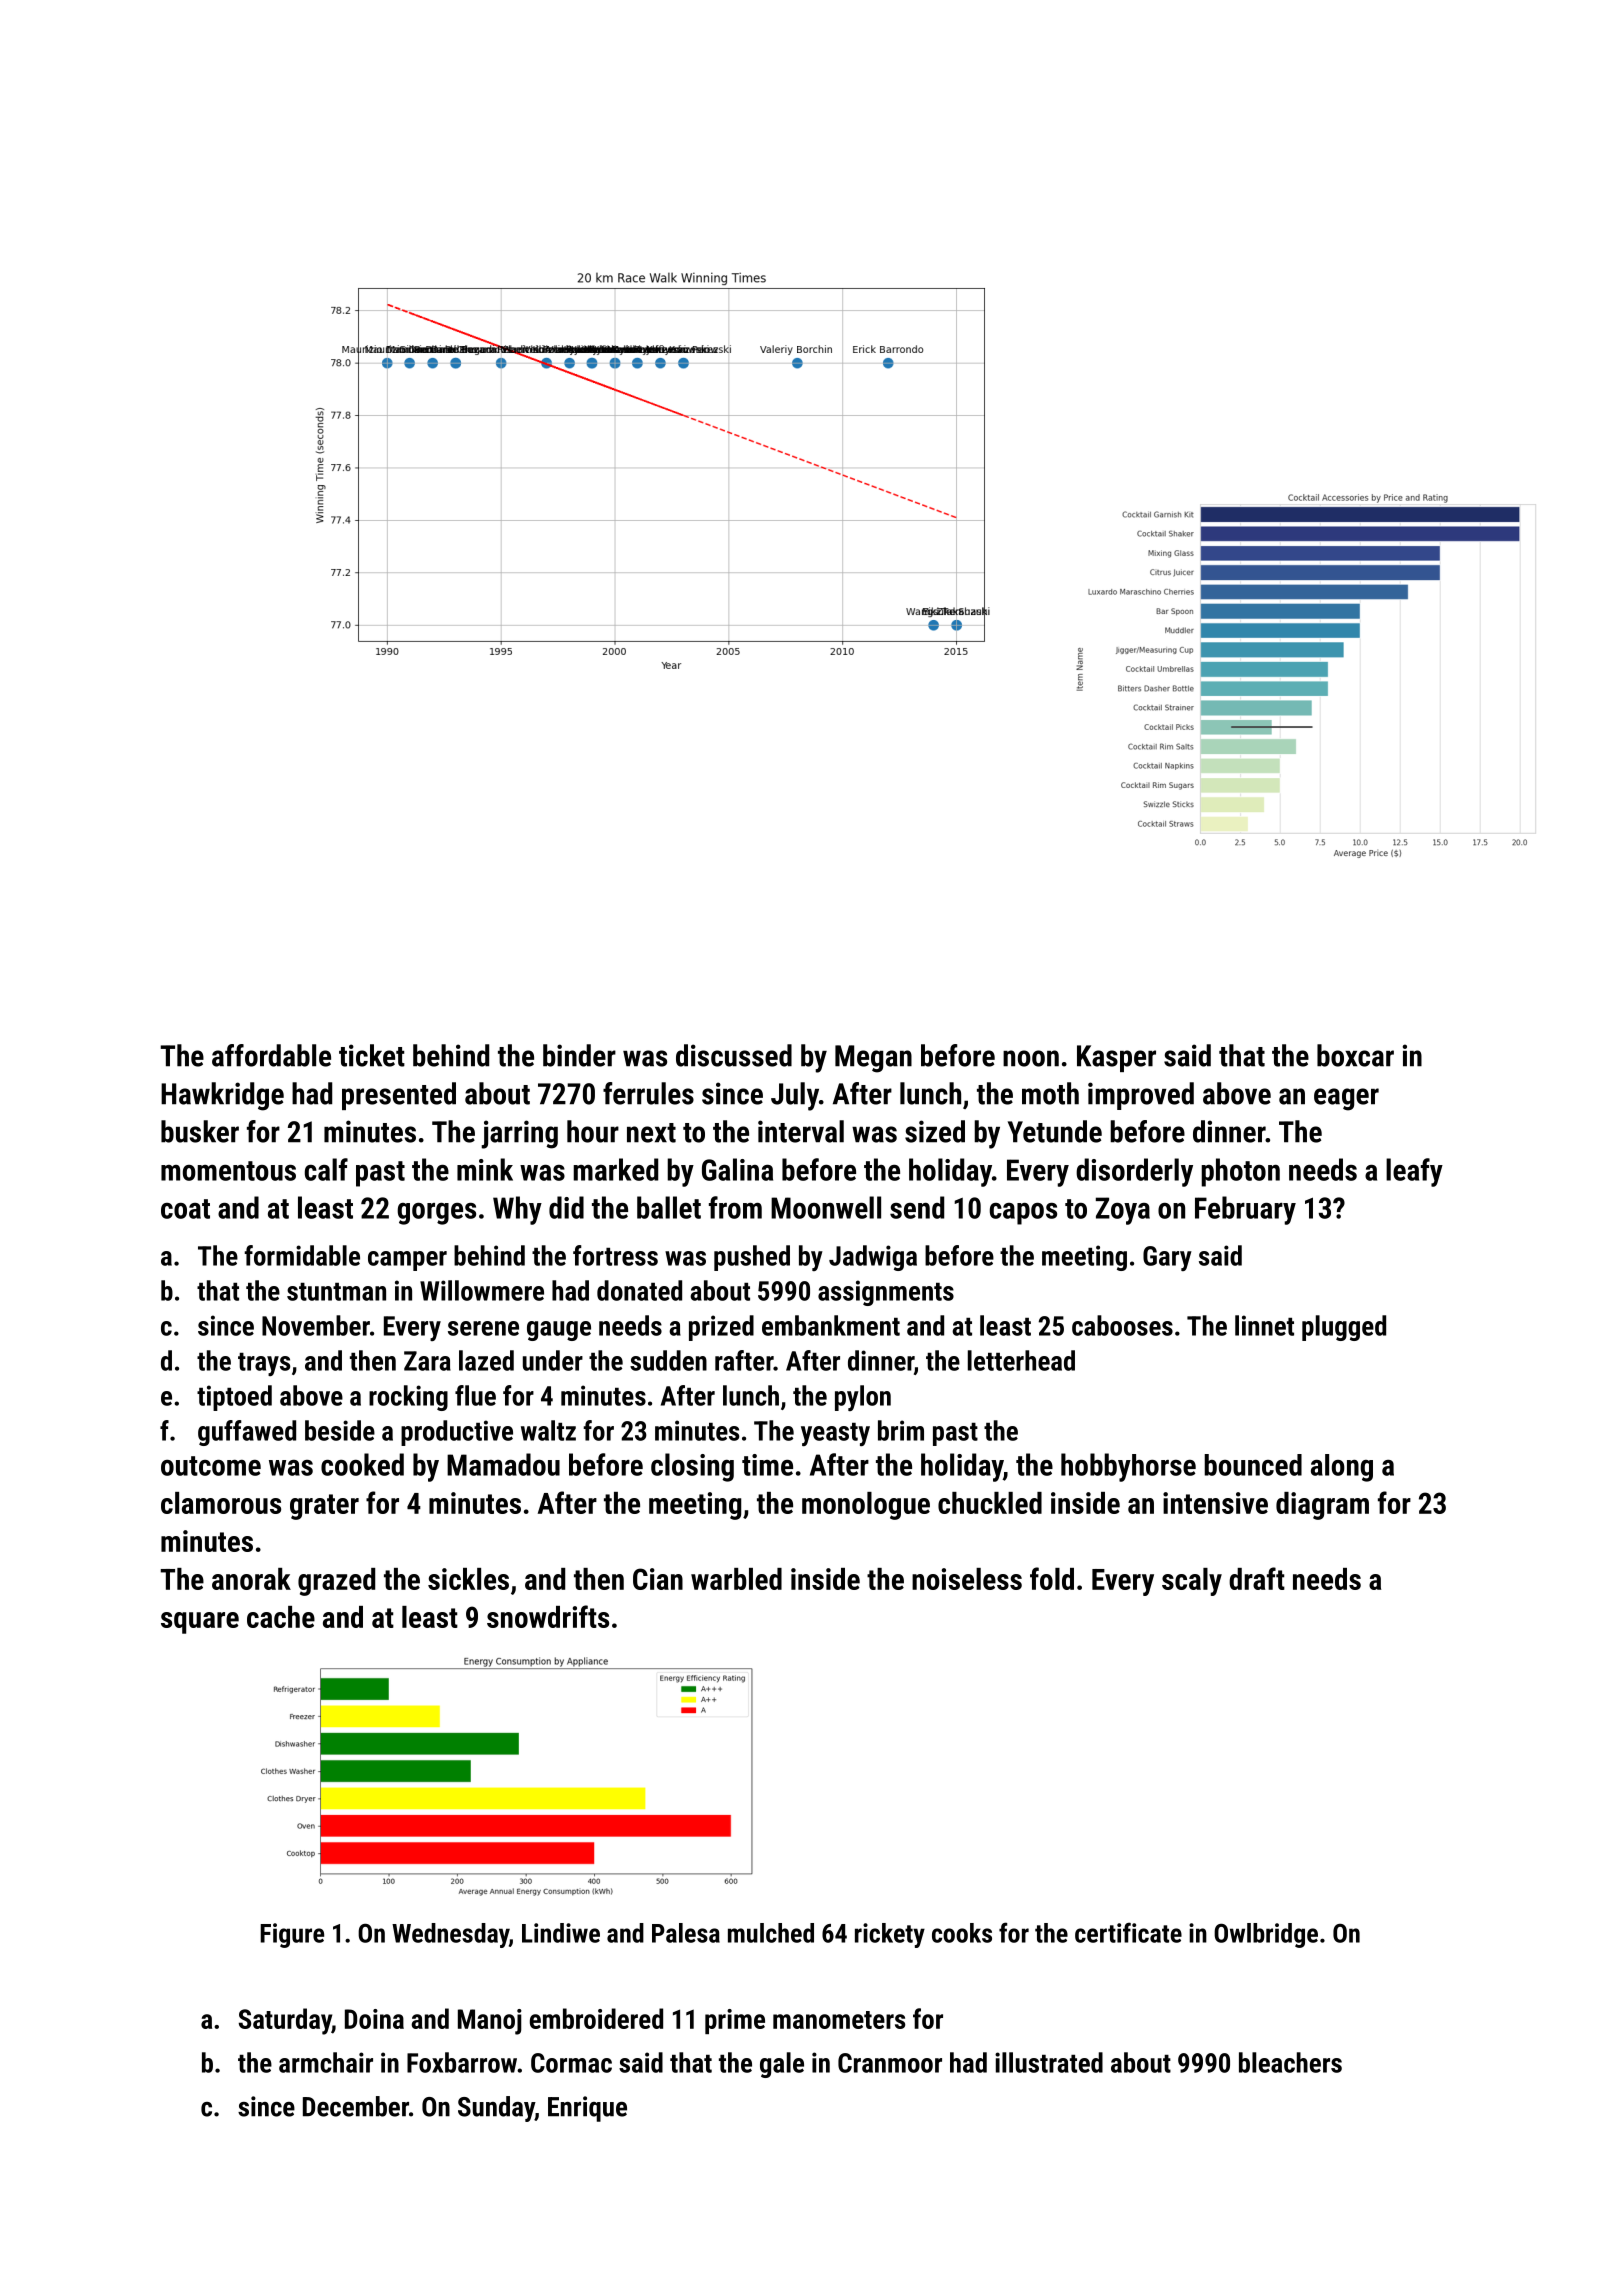 Image resolution: width=1620 pixels, height=2292 pixels. Describe the element at coordinates (1128, 1932) in the screenshot. I see `certificate` at that location.
